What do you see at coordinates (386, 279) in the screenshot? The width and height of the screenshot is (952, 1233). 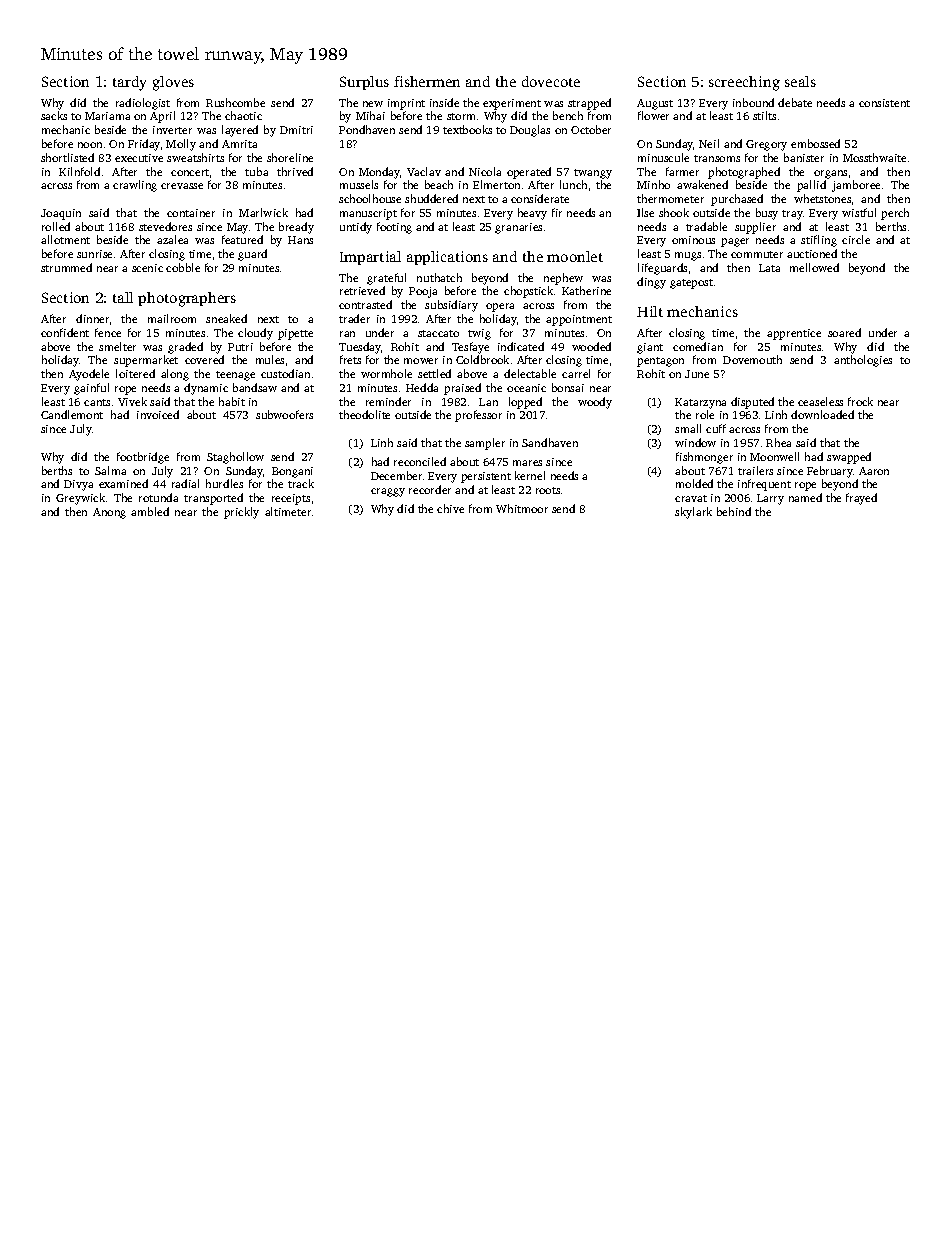 I see `grateful` at bounding box center [386, 279].
